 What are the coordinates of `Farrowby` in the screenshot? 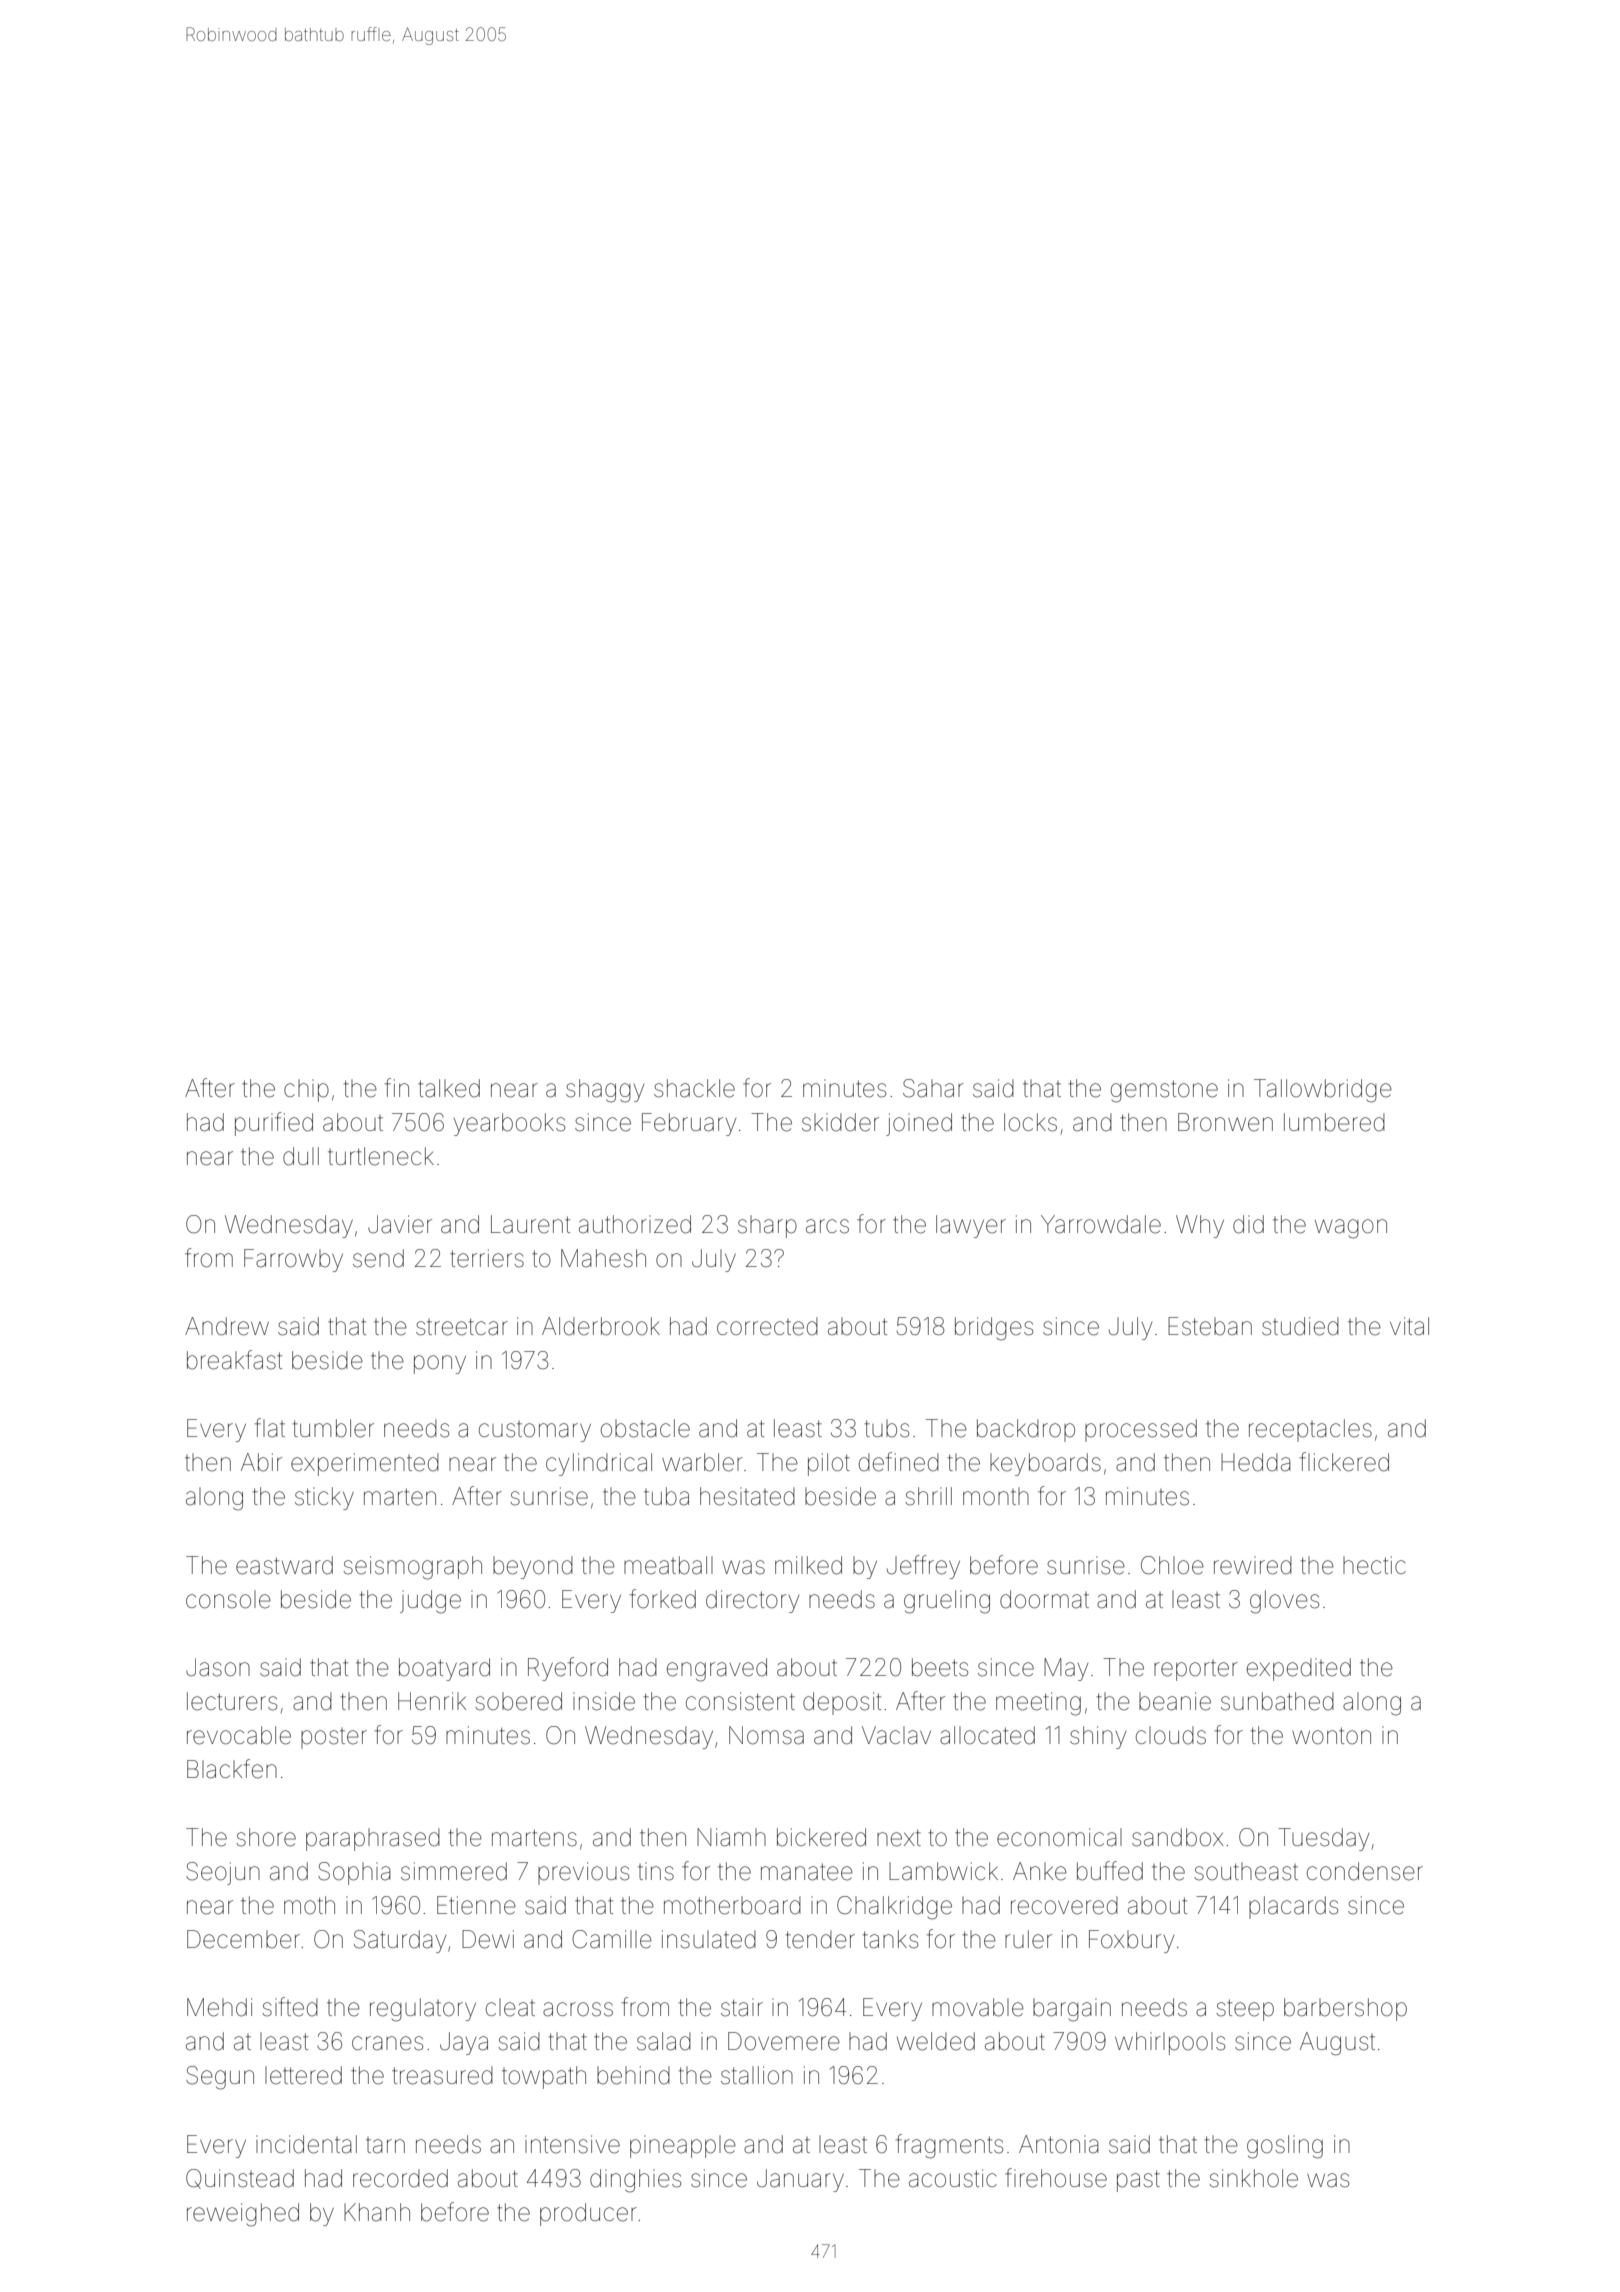 It's located at (293, 1260).
